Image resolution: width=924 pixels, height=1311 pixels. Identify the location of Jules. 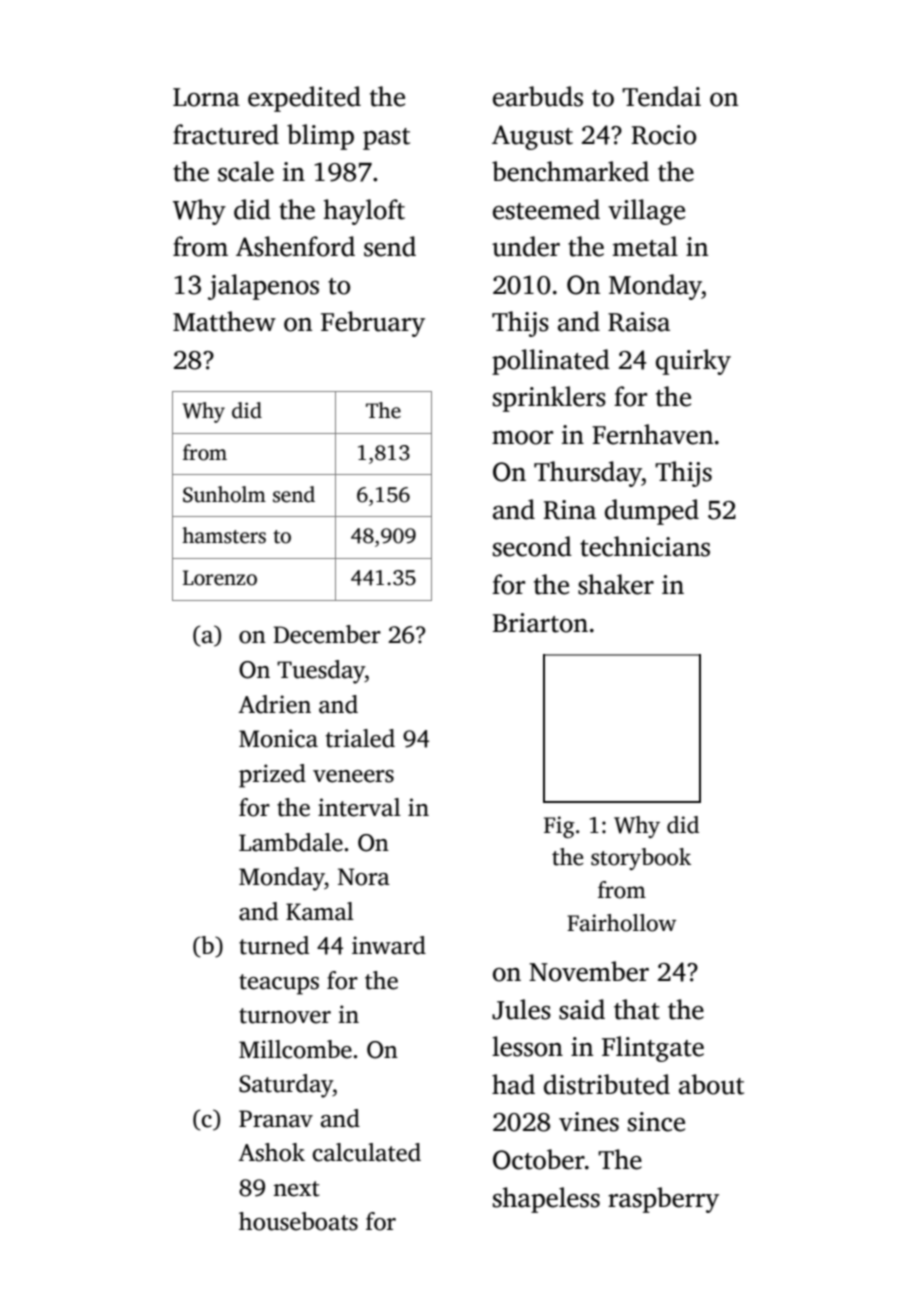
(521, 1009).
